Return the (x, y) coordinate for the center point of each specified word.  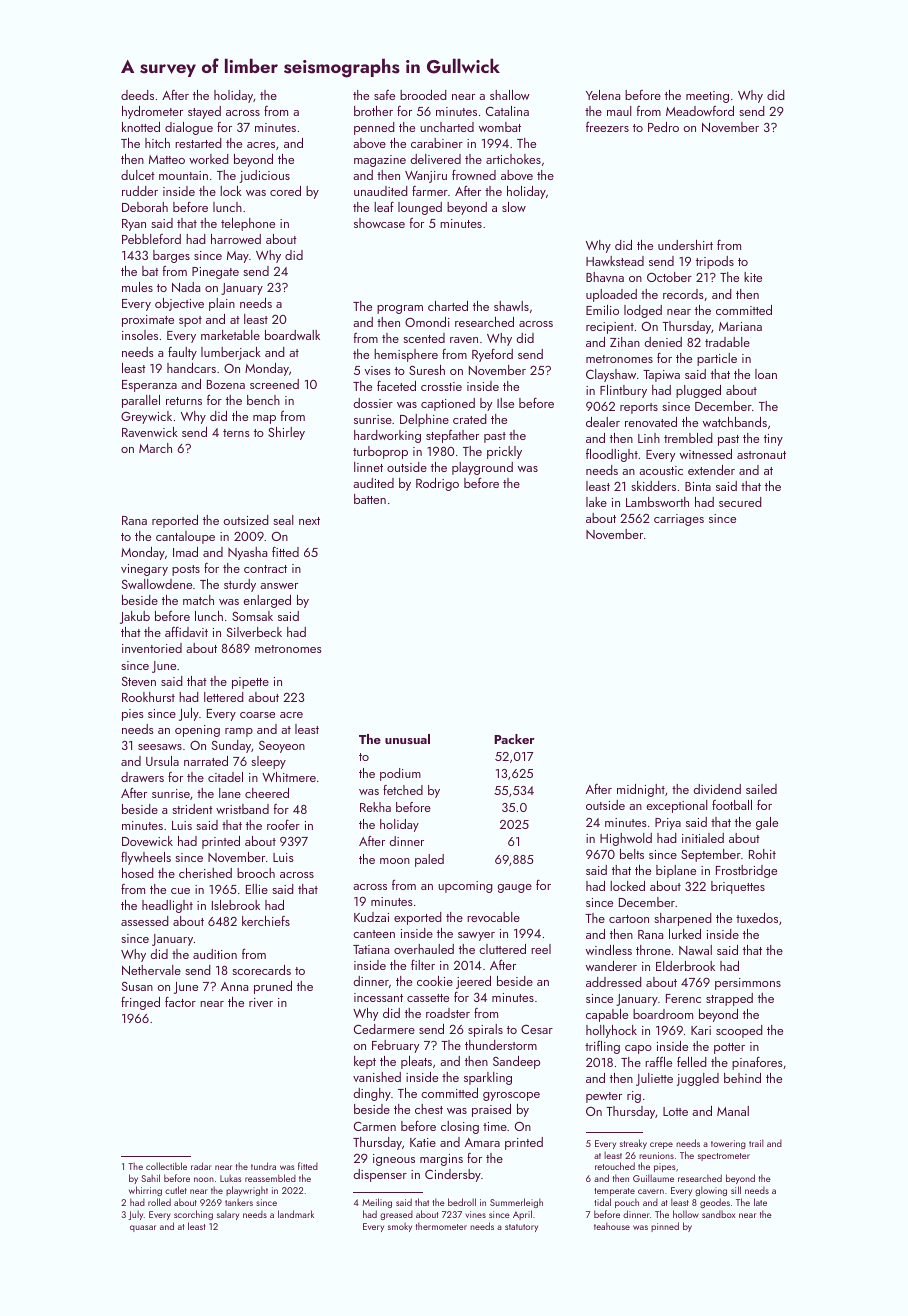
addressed (614, 982)
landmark (296, 1214)
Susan (137, 986)
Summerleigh (516, 1203)
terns (236, 433)
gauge (515, 888)
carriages (679, 520)
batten (370, 499)
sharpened (683, 919)
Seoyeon (282, 747)
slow (514, 207)
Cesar (537, 1029)
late (760, 1202)
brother (373, 111)
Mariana (740, 326)
